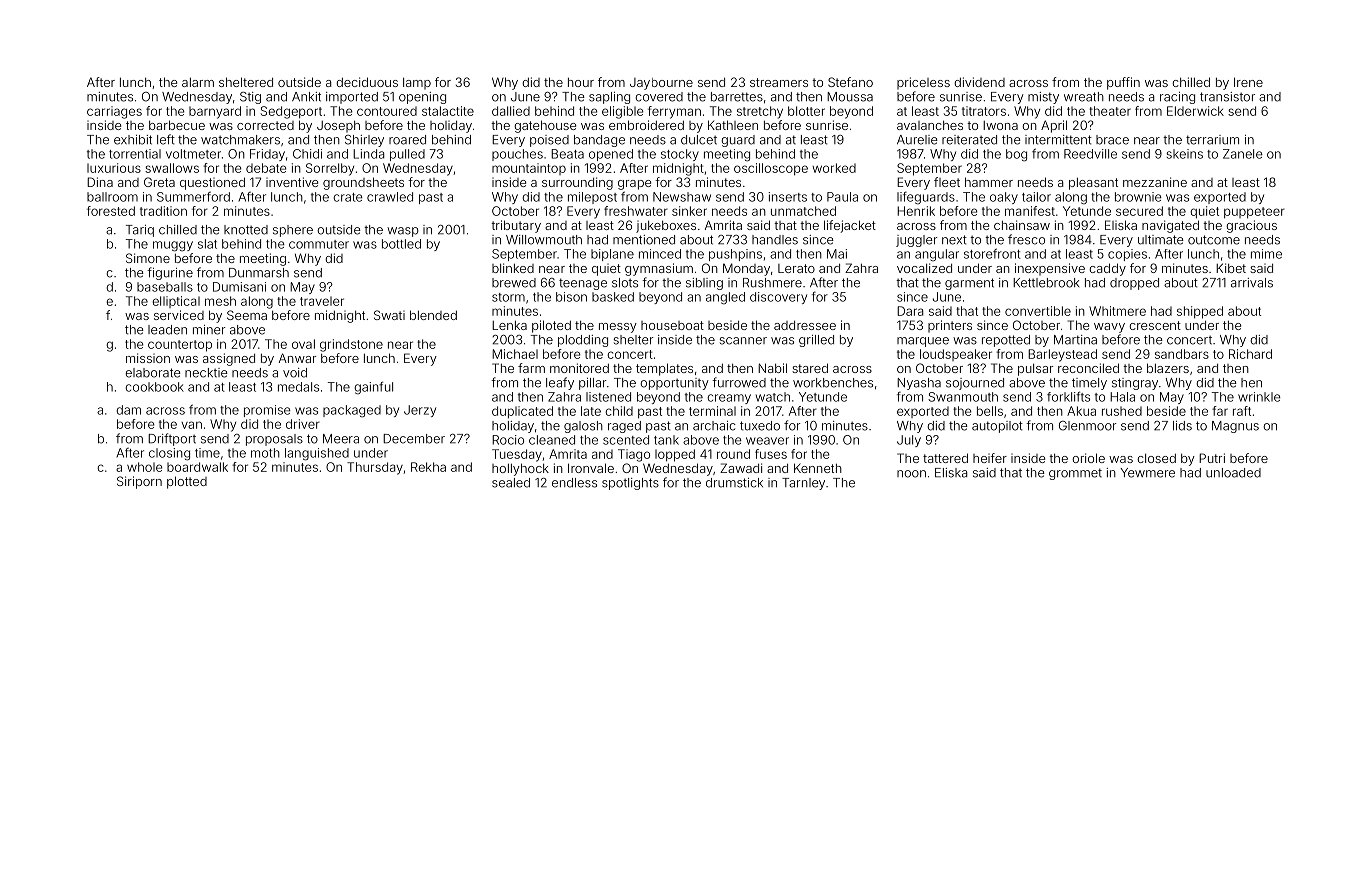 The image size is (1372, 887). Describe the element at coordinates (198, 82) in the screenshot. I see `alarm` at that location.
